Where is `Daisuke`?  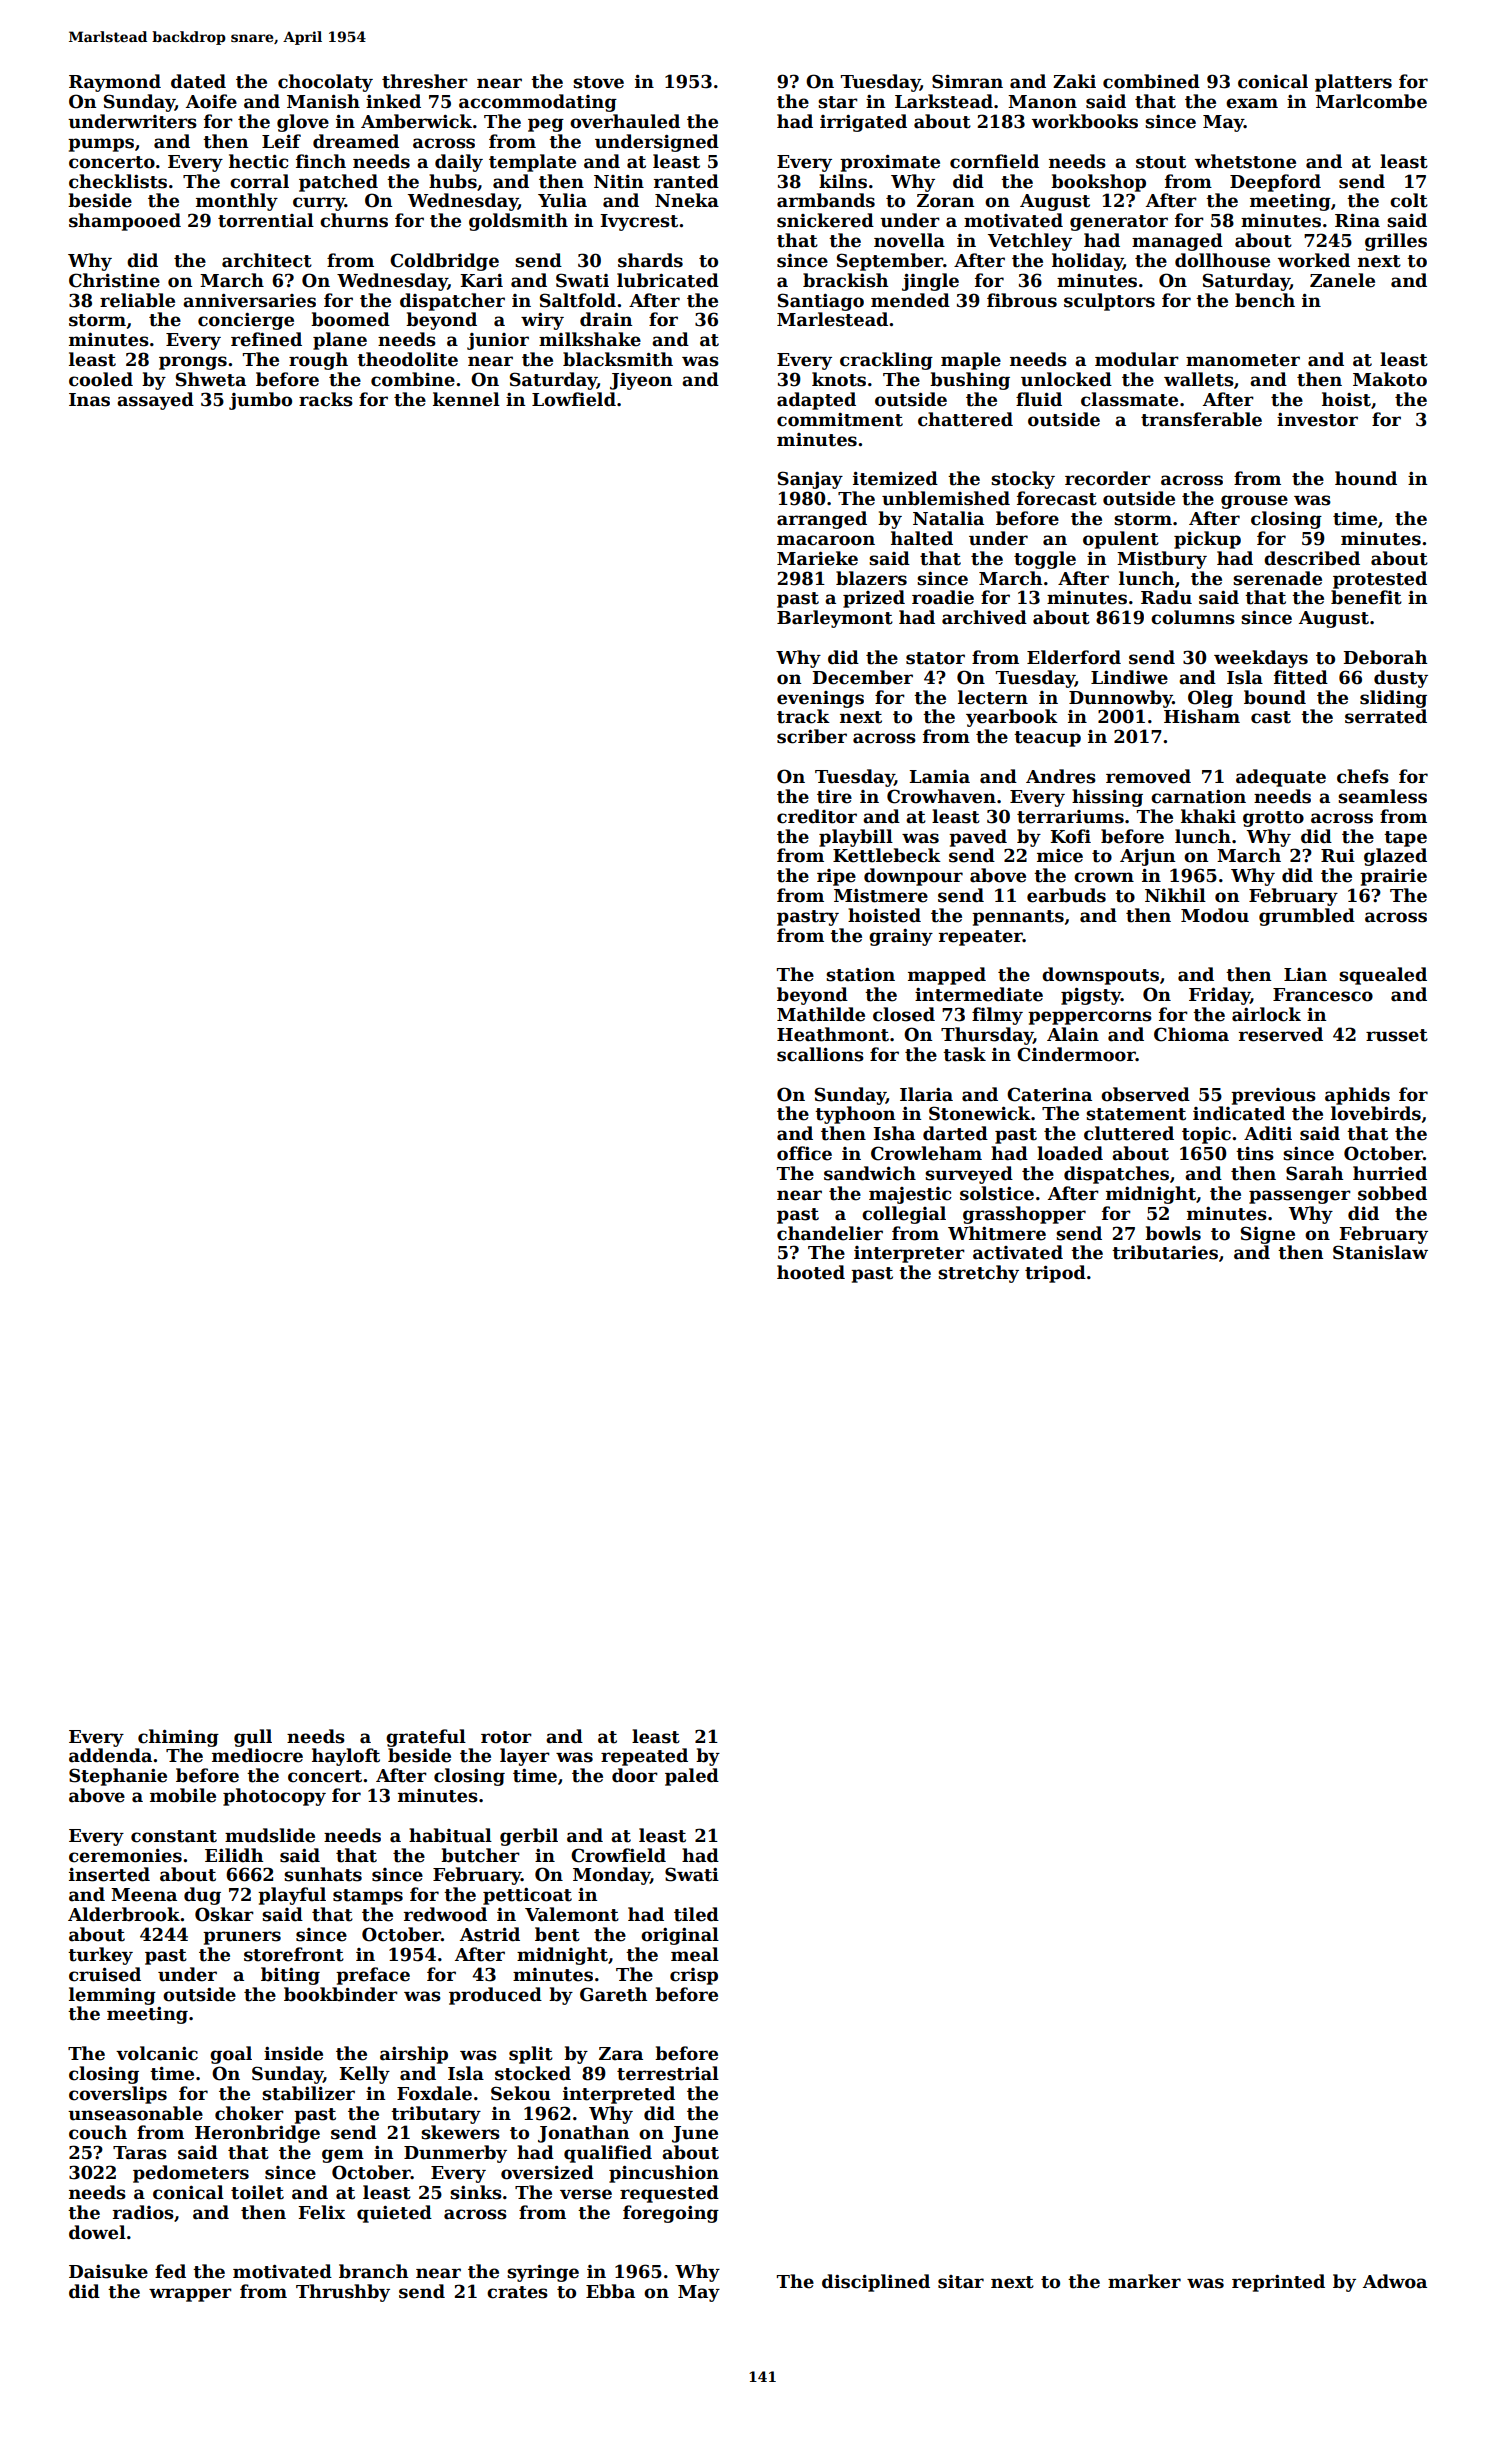
Daisuke is located at coordinates (108, 2271).
